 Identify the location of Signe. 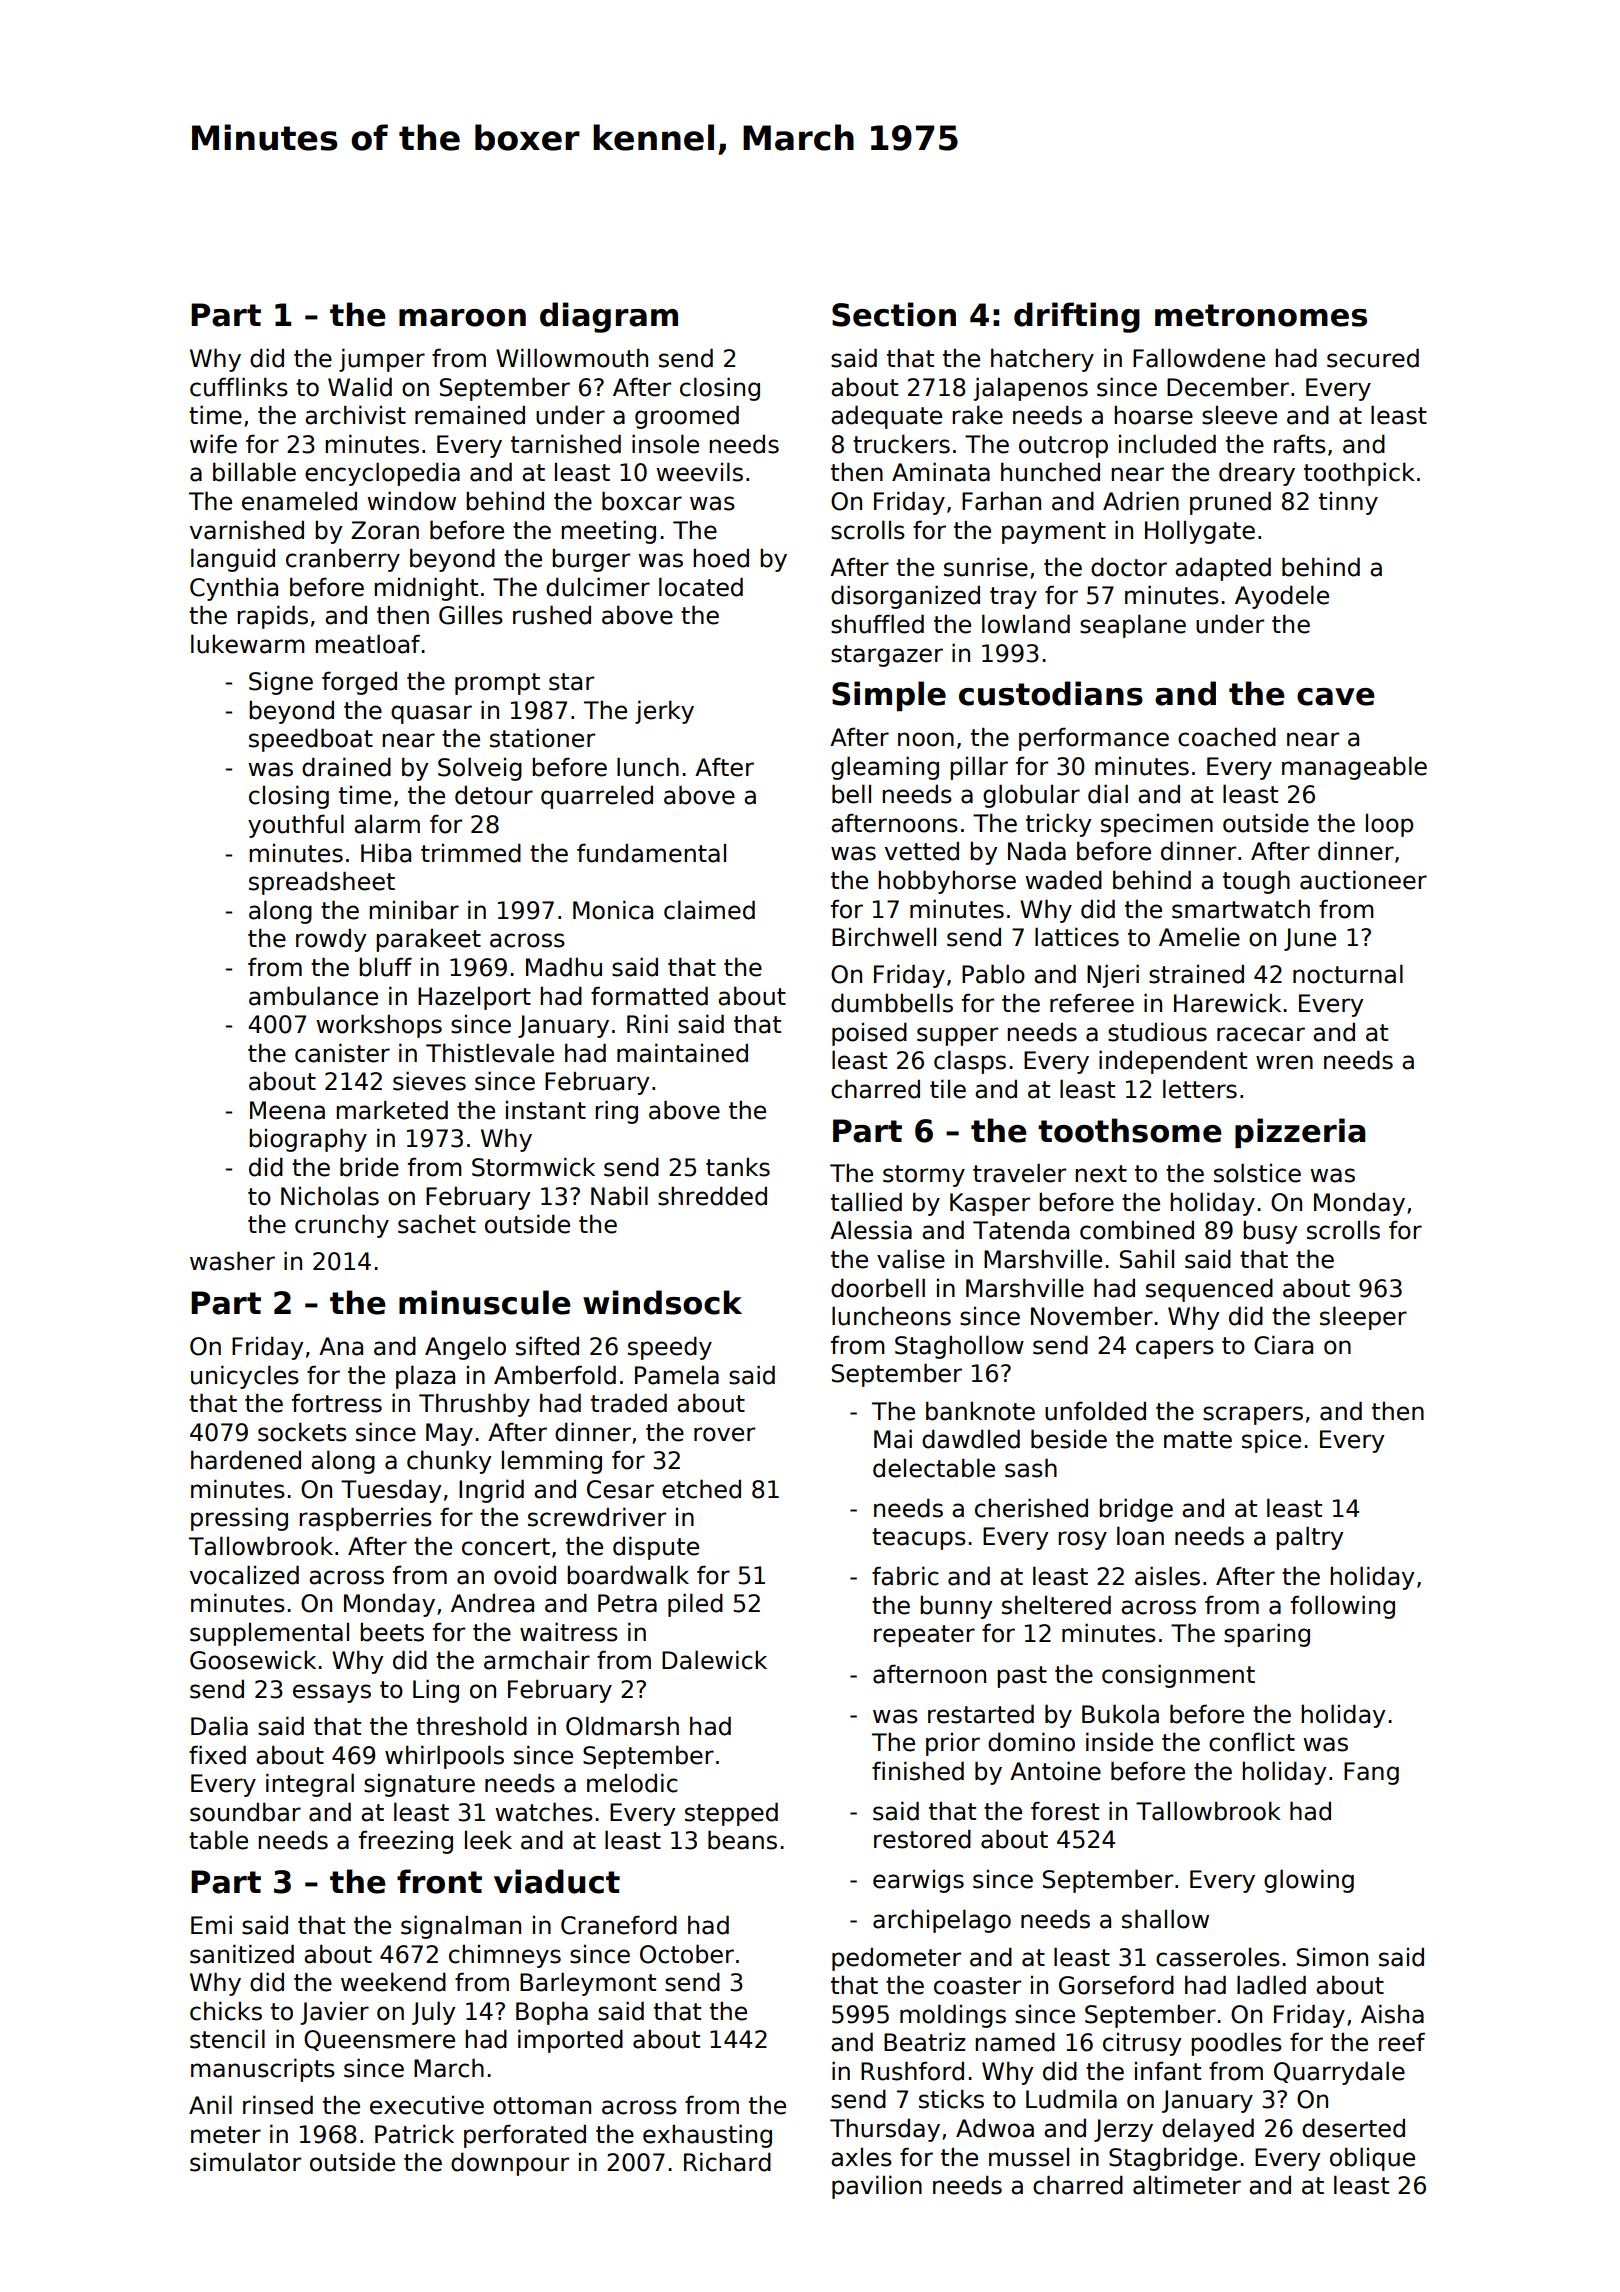
(281, 683).
